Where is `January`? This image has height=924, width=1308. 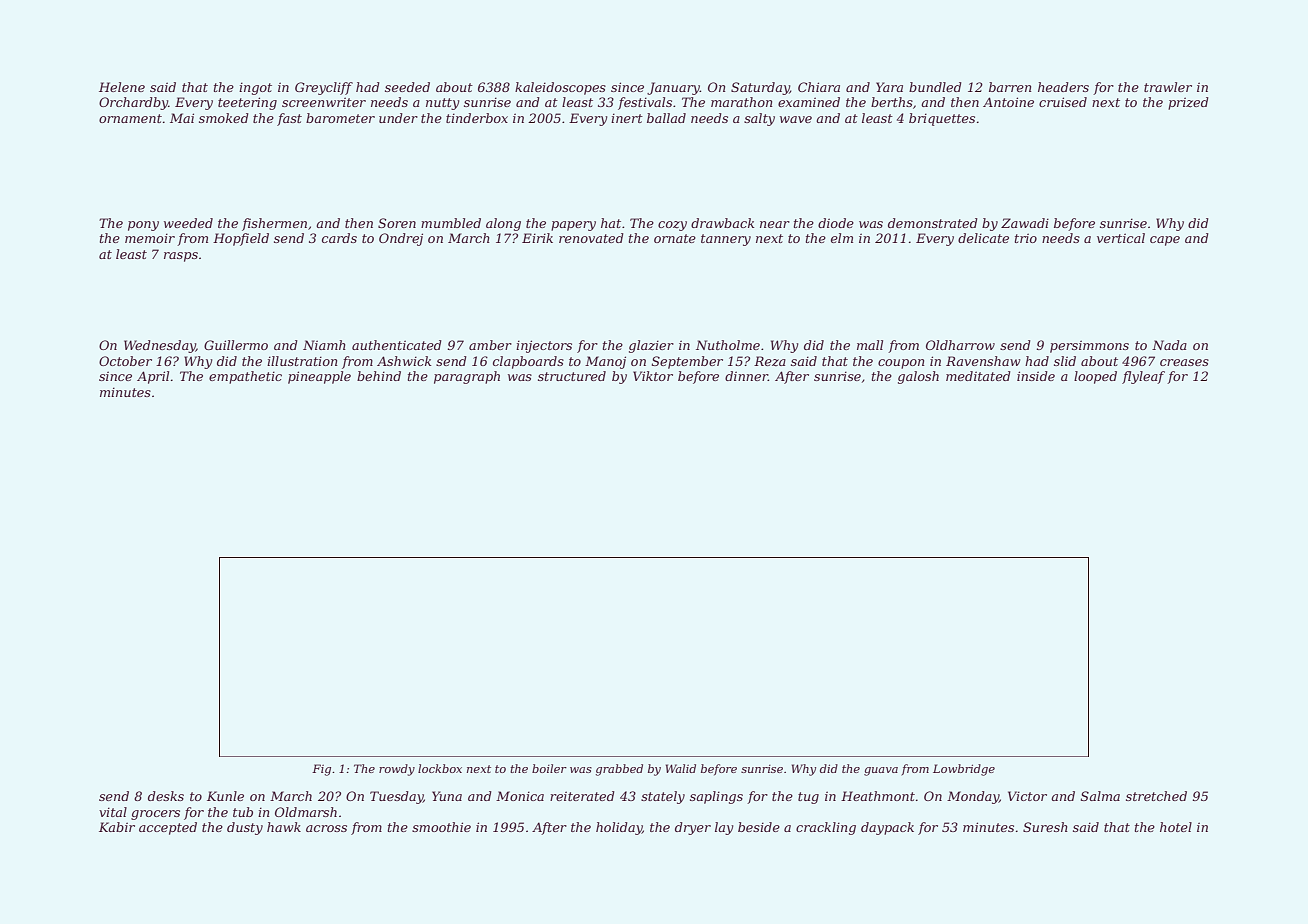 January is located at coordinates (673, 88).
